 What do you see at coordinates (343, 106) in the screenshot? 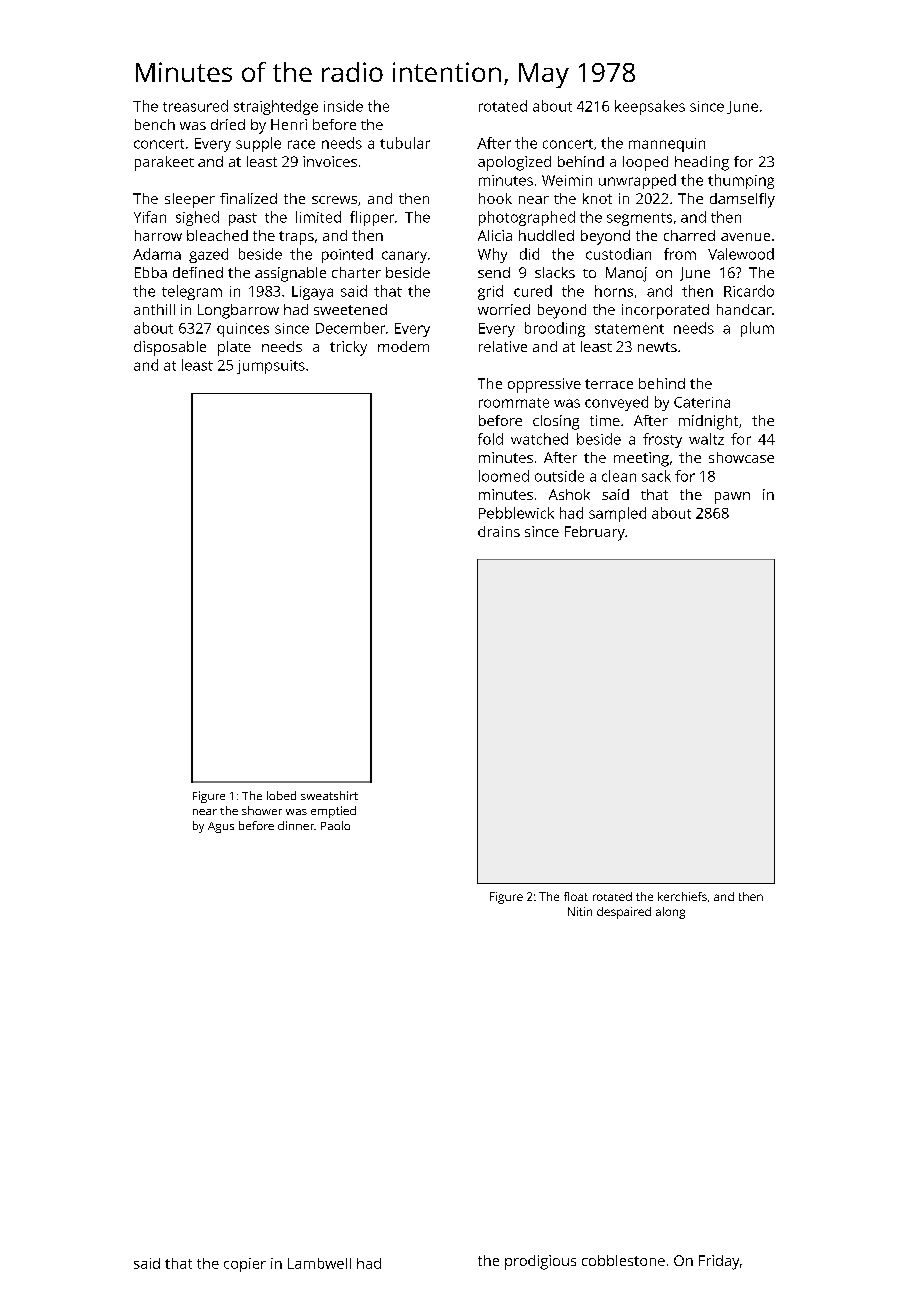
I see `inside` at bounding box center [343, 106].
